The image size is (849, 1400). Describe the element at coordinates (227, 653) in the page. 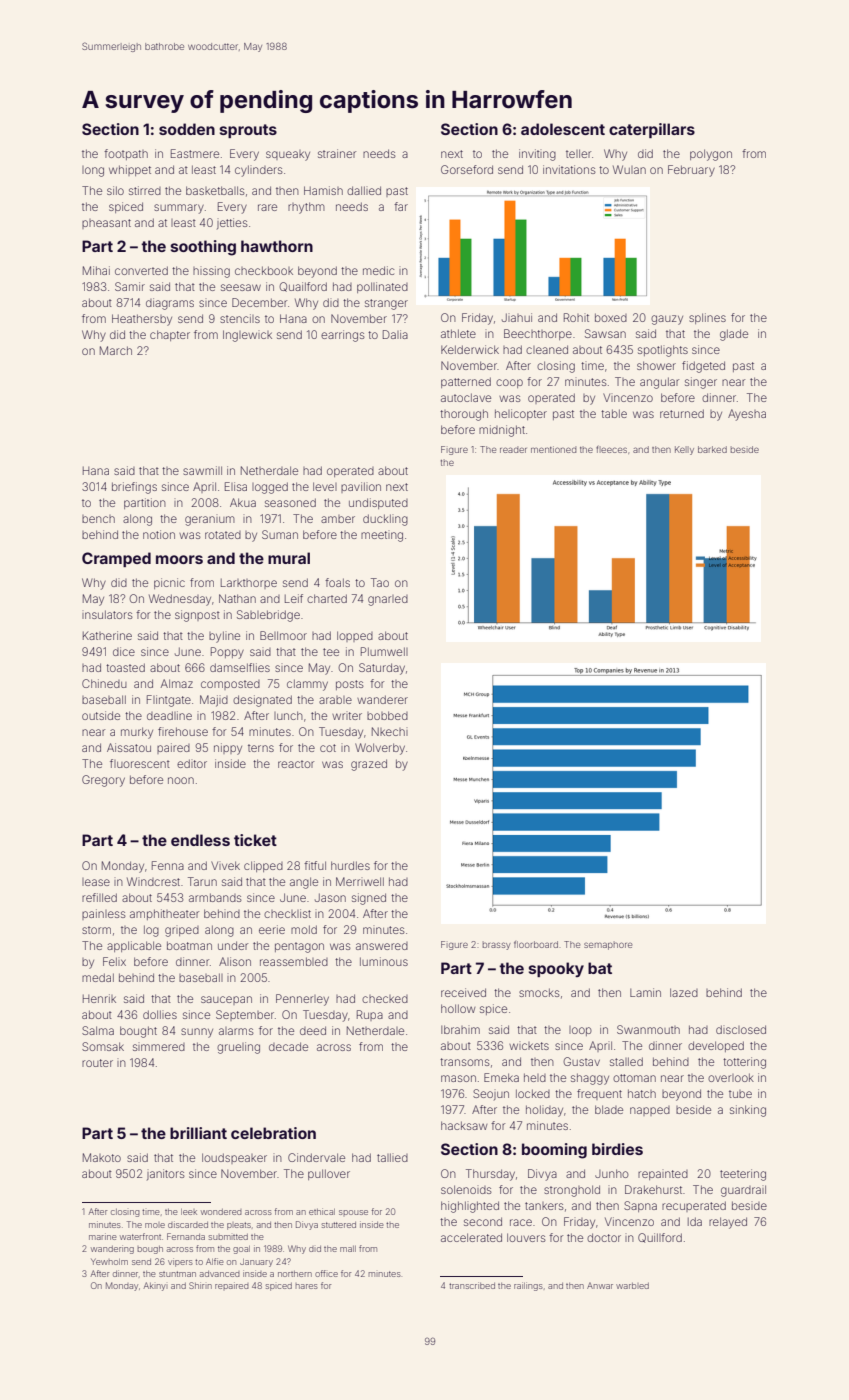

I see `Poppy` at that location.
